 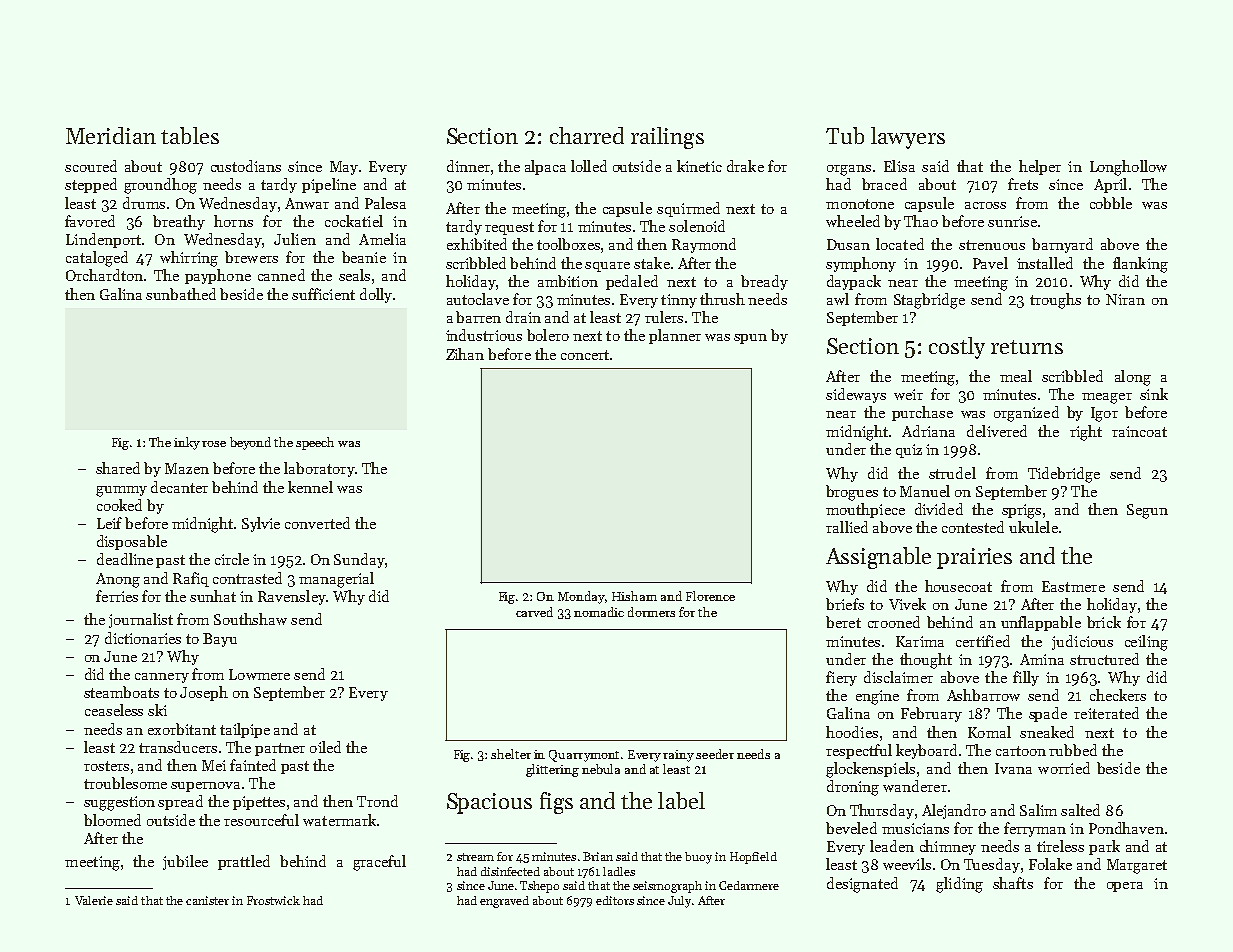 I want to click on brogues, so click(x=852, y=493).
